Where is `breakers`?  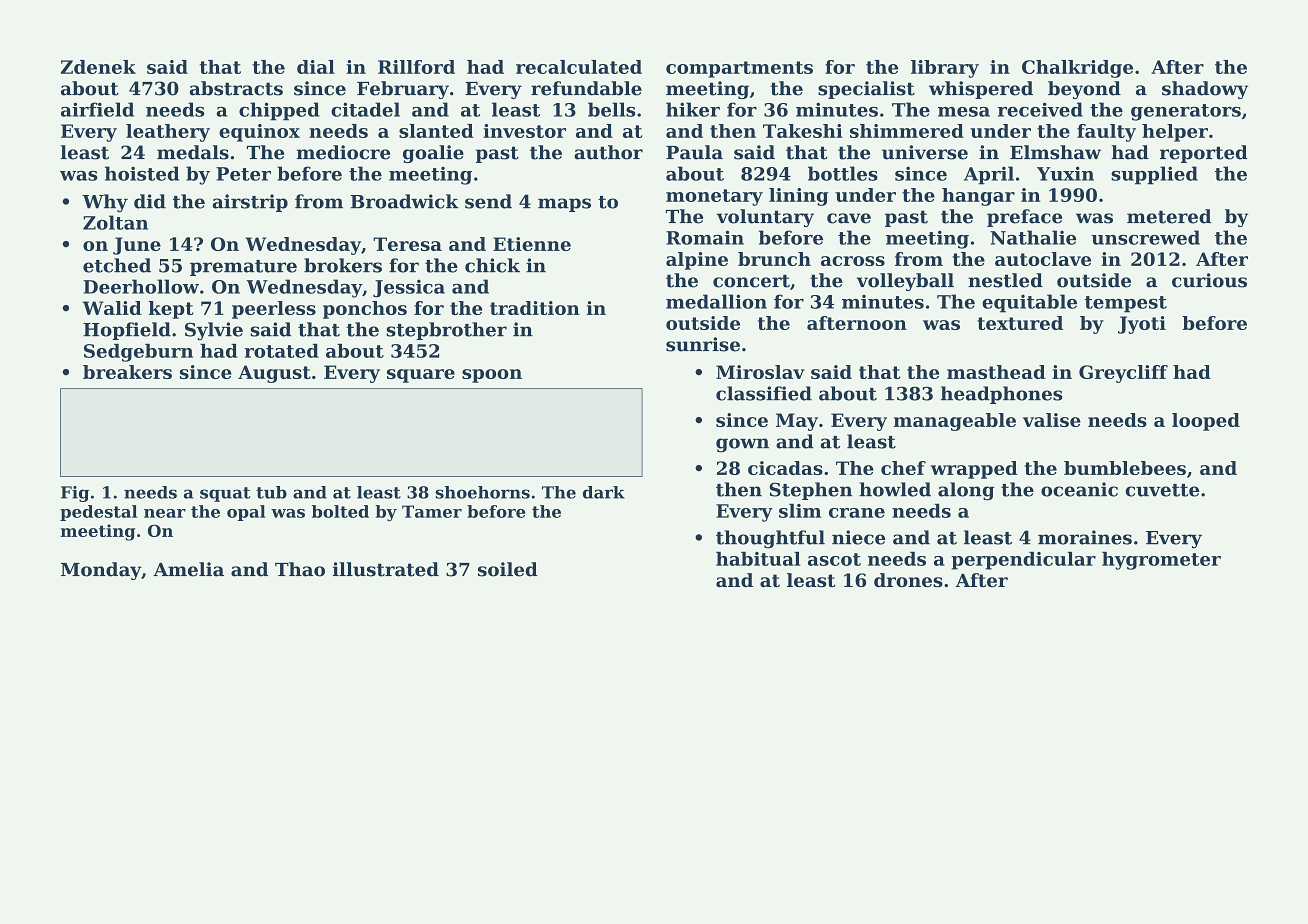 breakers is located at coordinates (127, 372).
